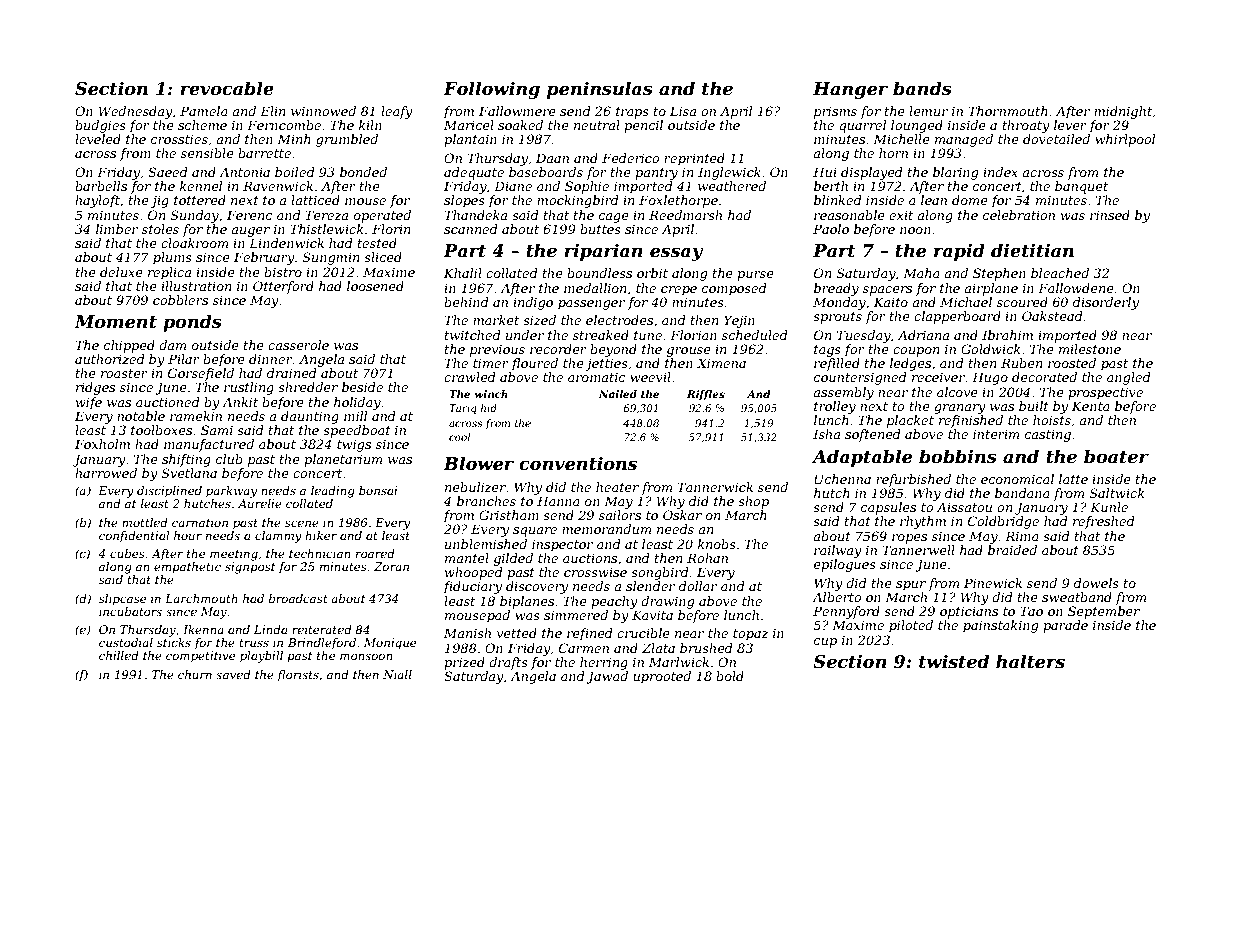  Describe the element at coordinates (331, 258) in the screenshot. I see `Sungmin` at that location.
